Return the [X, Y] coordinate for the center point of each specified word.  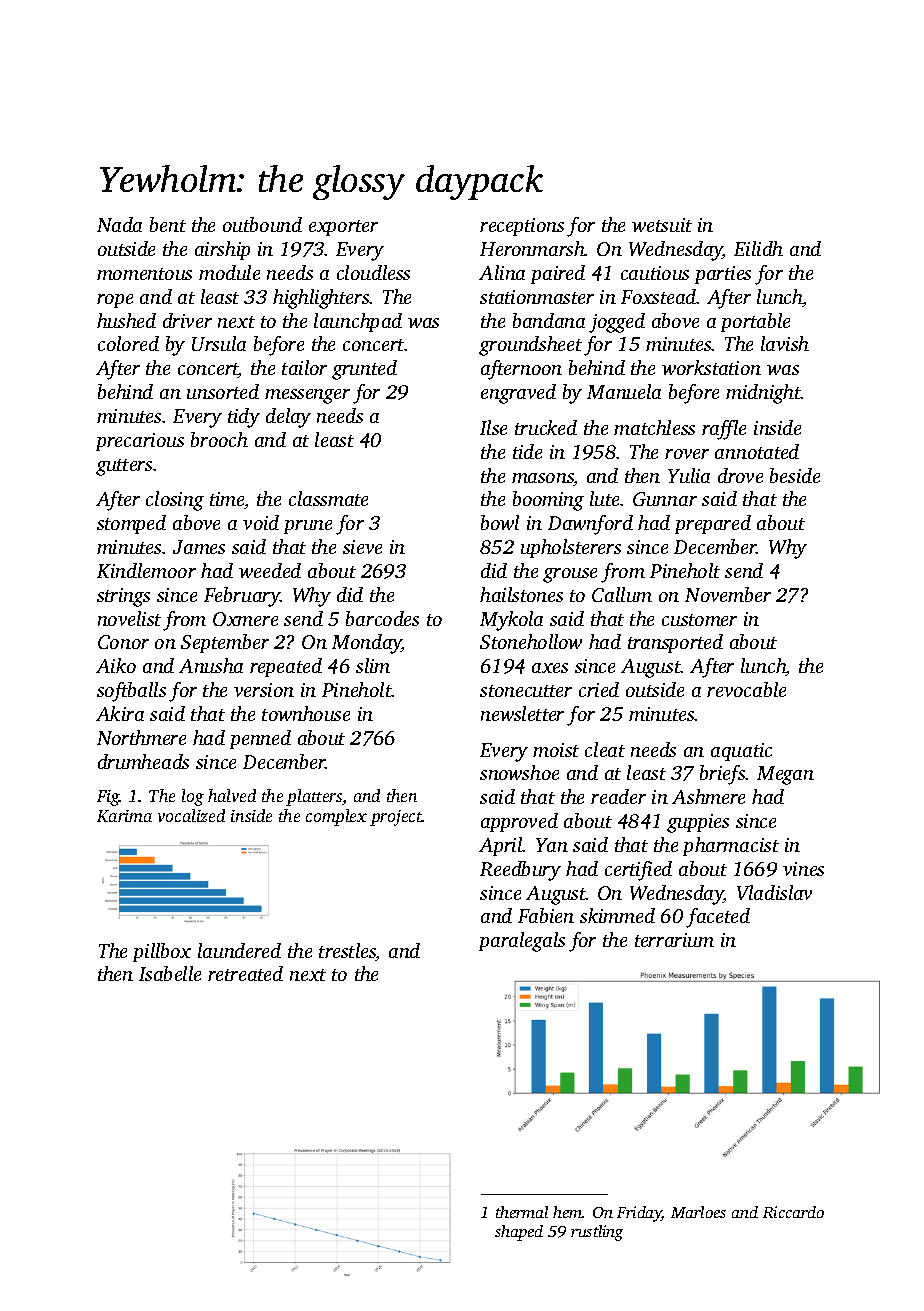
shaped [519, 1233]
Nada [119, 224]
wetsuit [662, 225]
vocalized [191, 815]
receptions [522, 227]
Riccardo [793, 1212]
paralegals [522, 942]
